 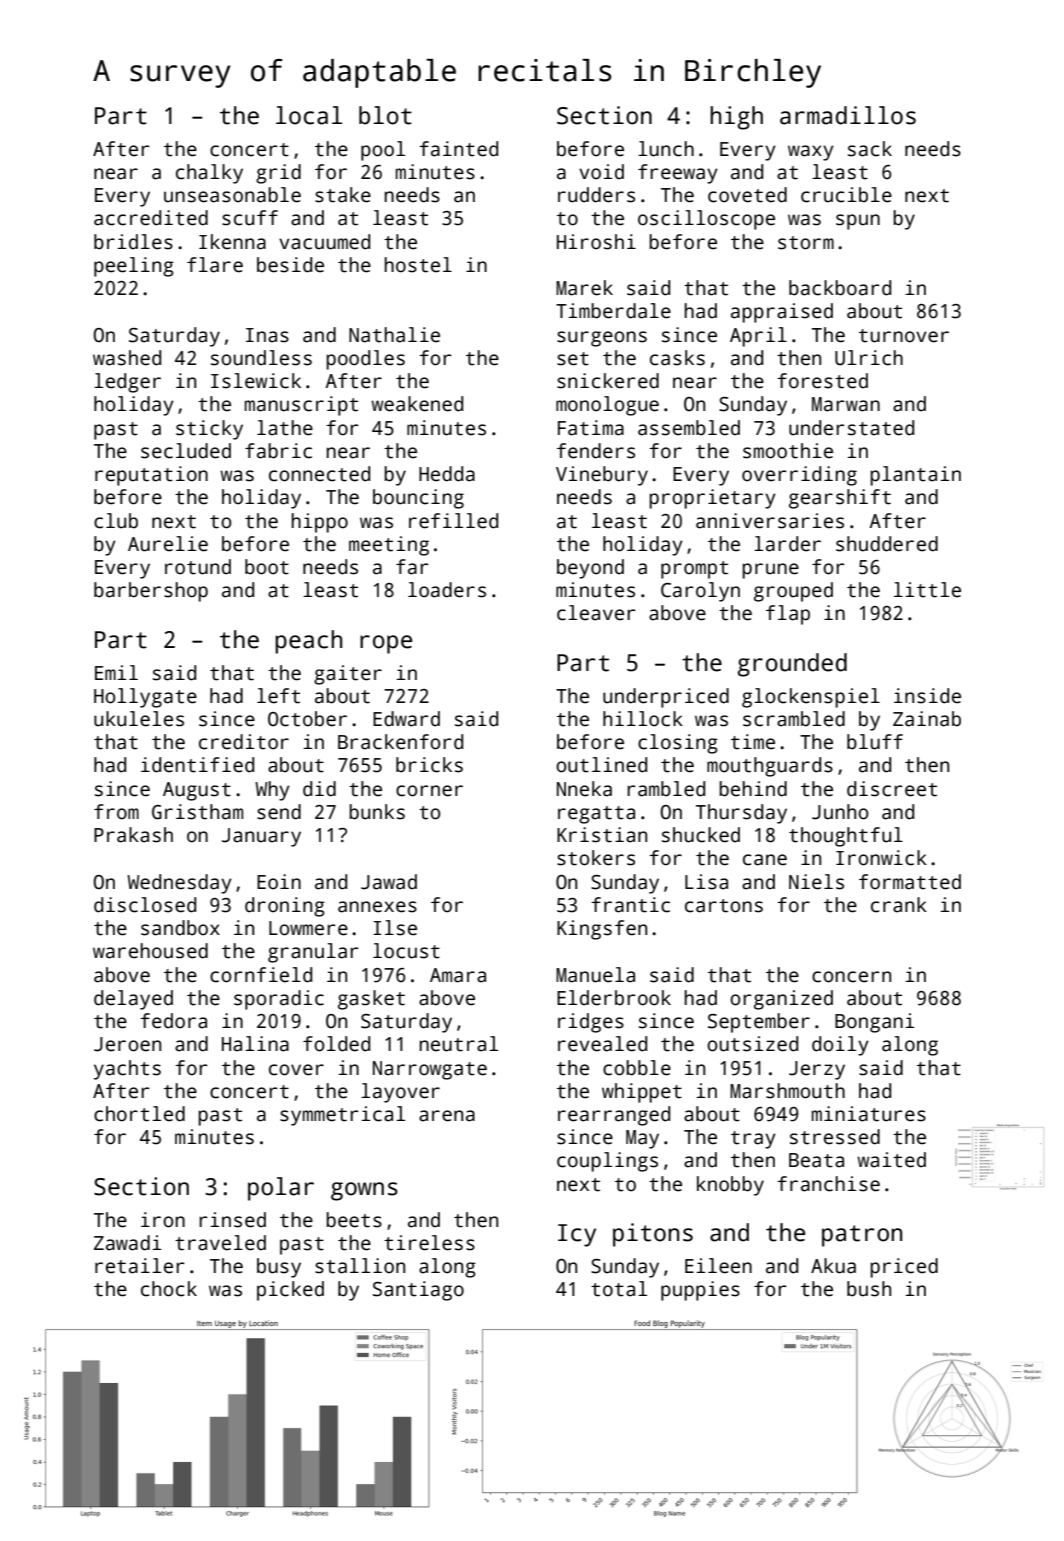 I want to click on hostel, so click(x=418, y=265).
